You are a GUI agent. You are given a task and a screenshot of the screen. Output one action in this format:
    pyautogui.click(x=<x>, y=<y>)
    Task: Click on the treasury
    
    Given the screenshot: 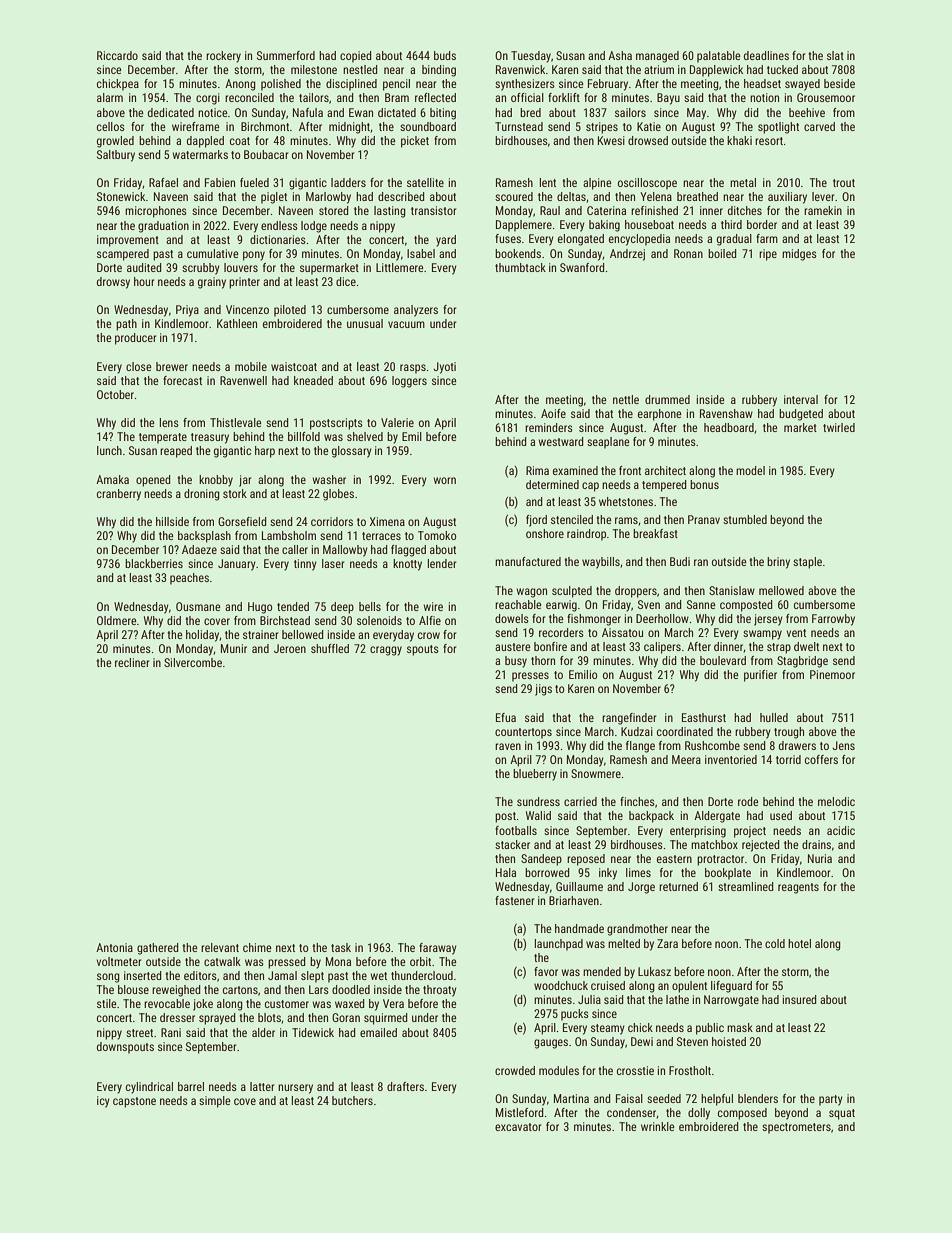 What is the action you would take?
    pyautogui.click(x=210, y=438)
